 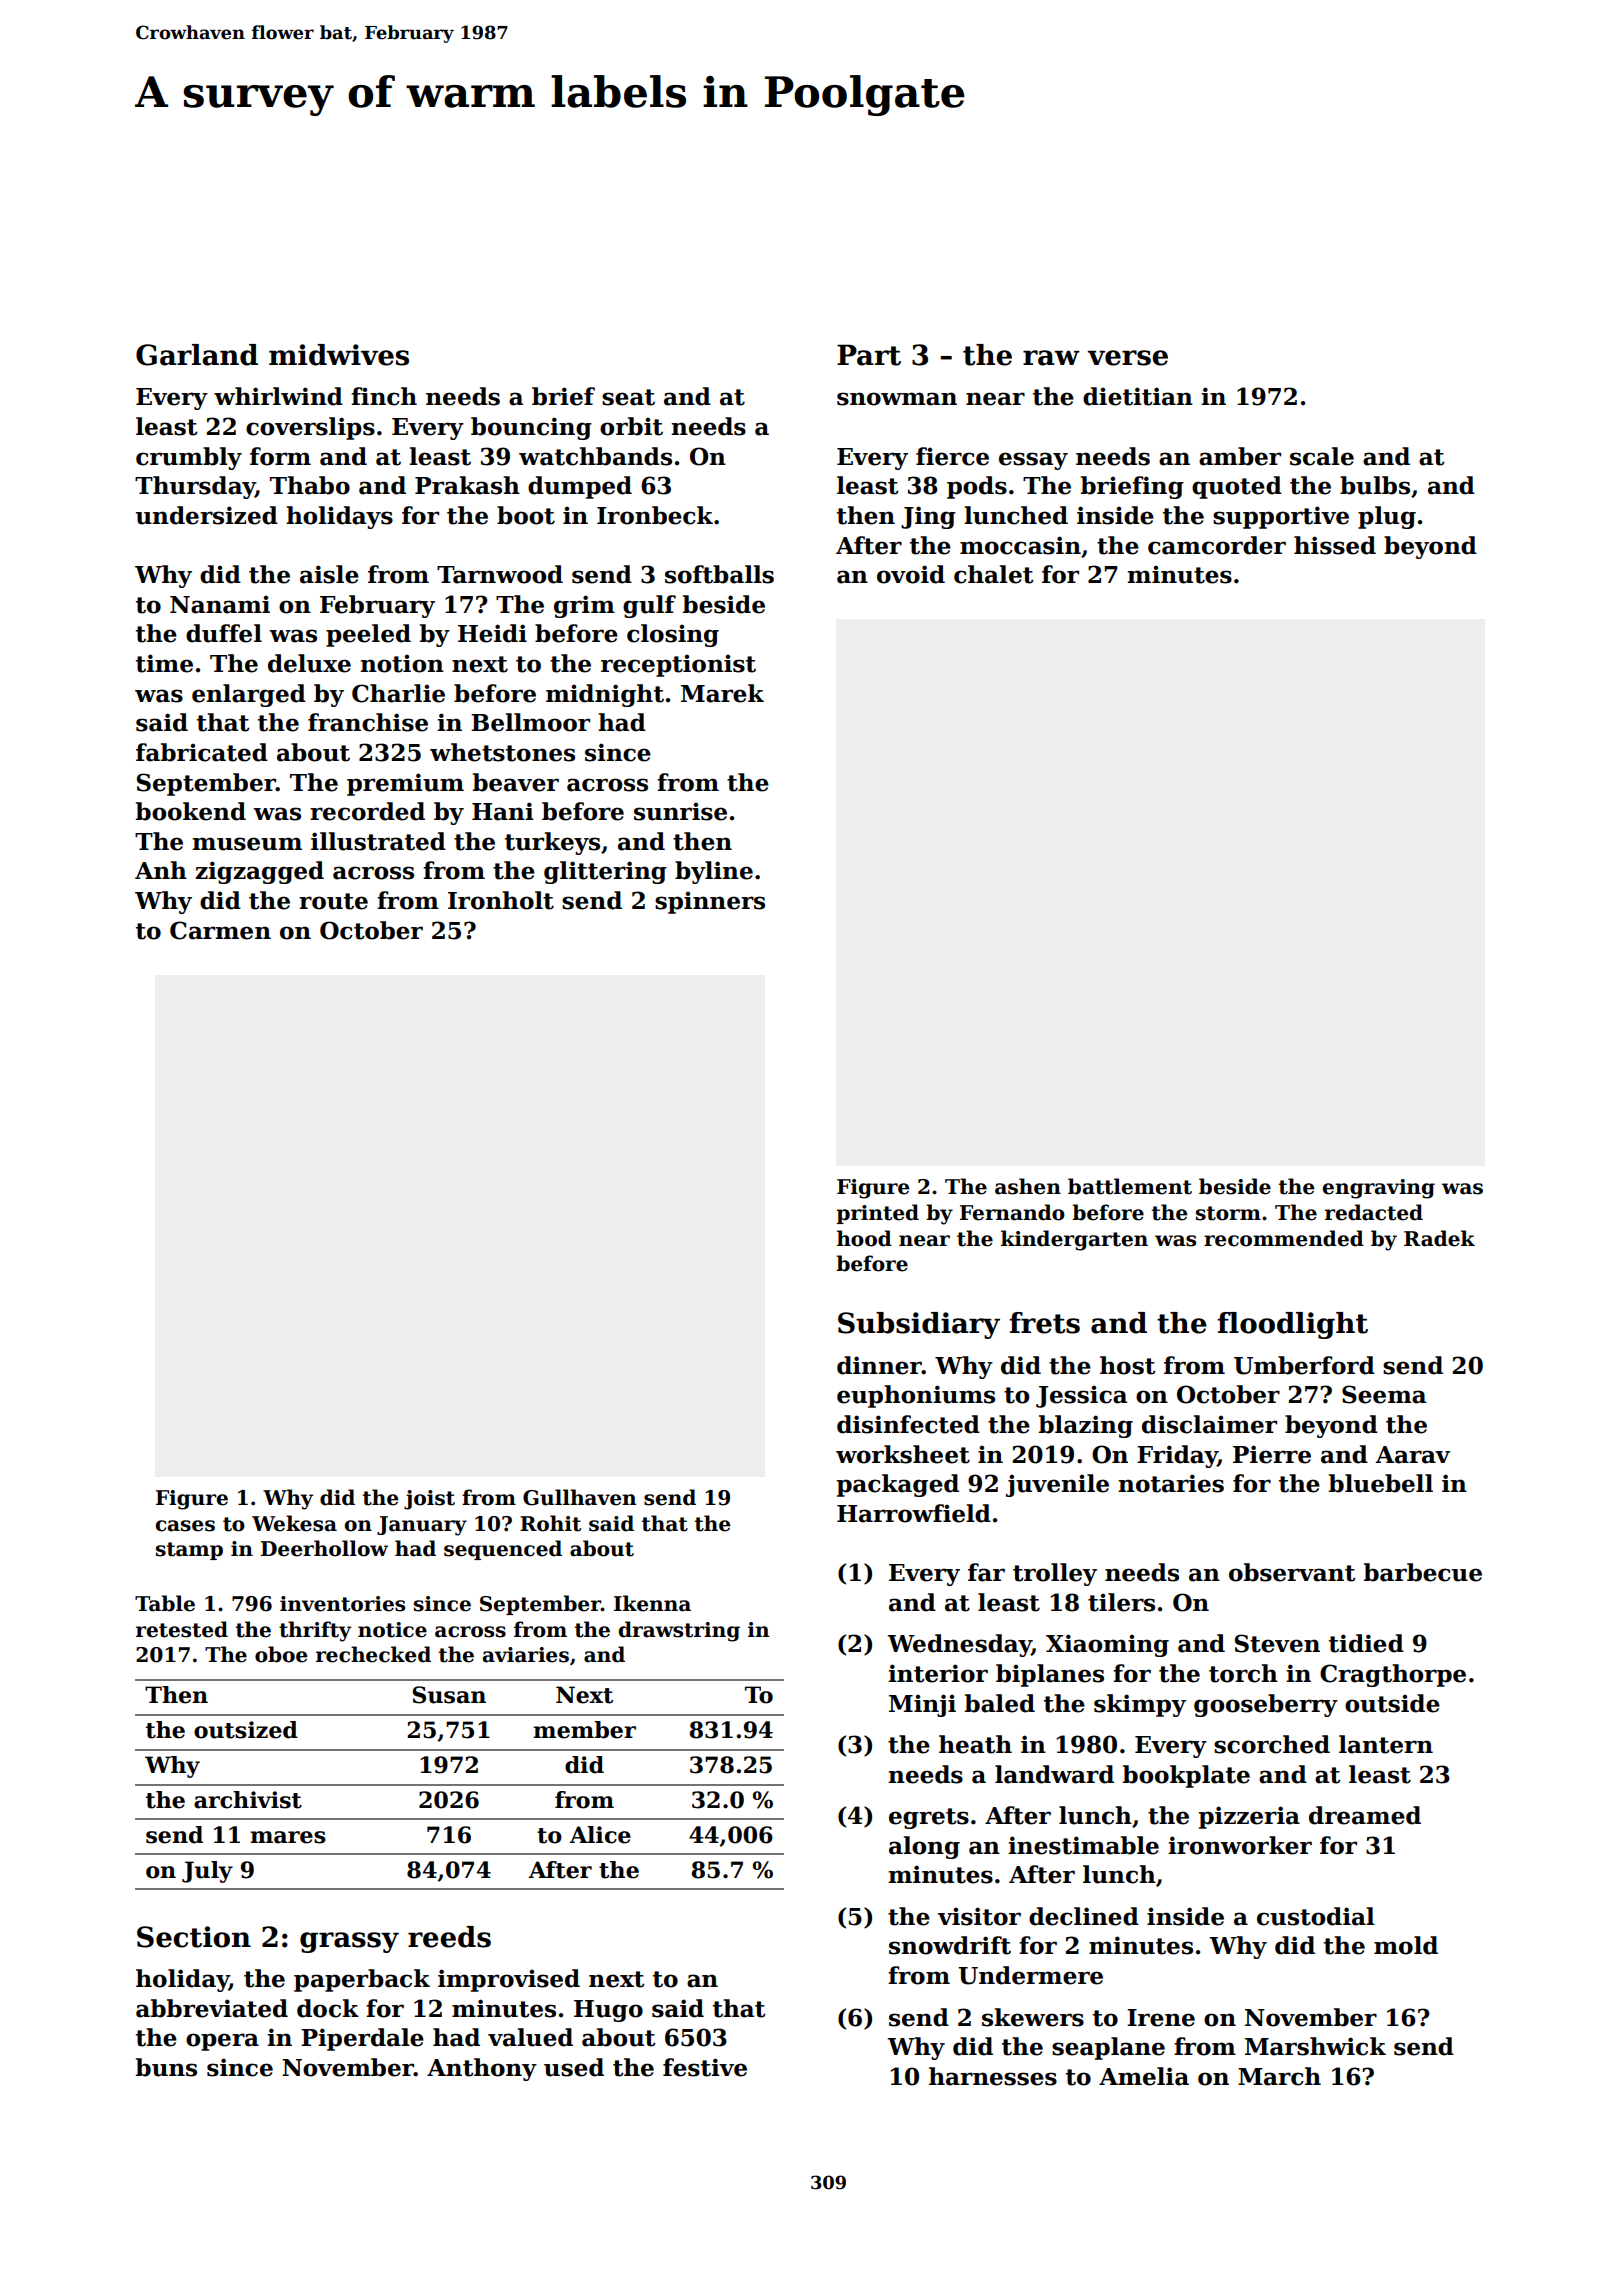 What do you see at coordinates (339, 355) in the document?
I see `midwives` at bounding box center [339, 355].
